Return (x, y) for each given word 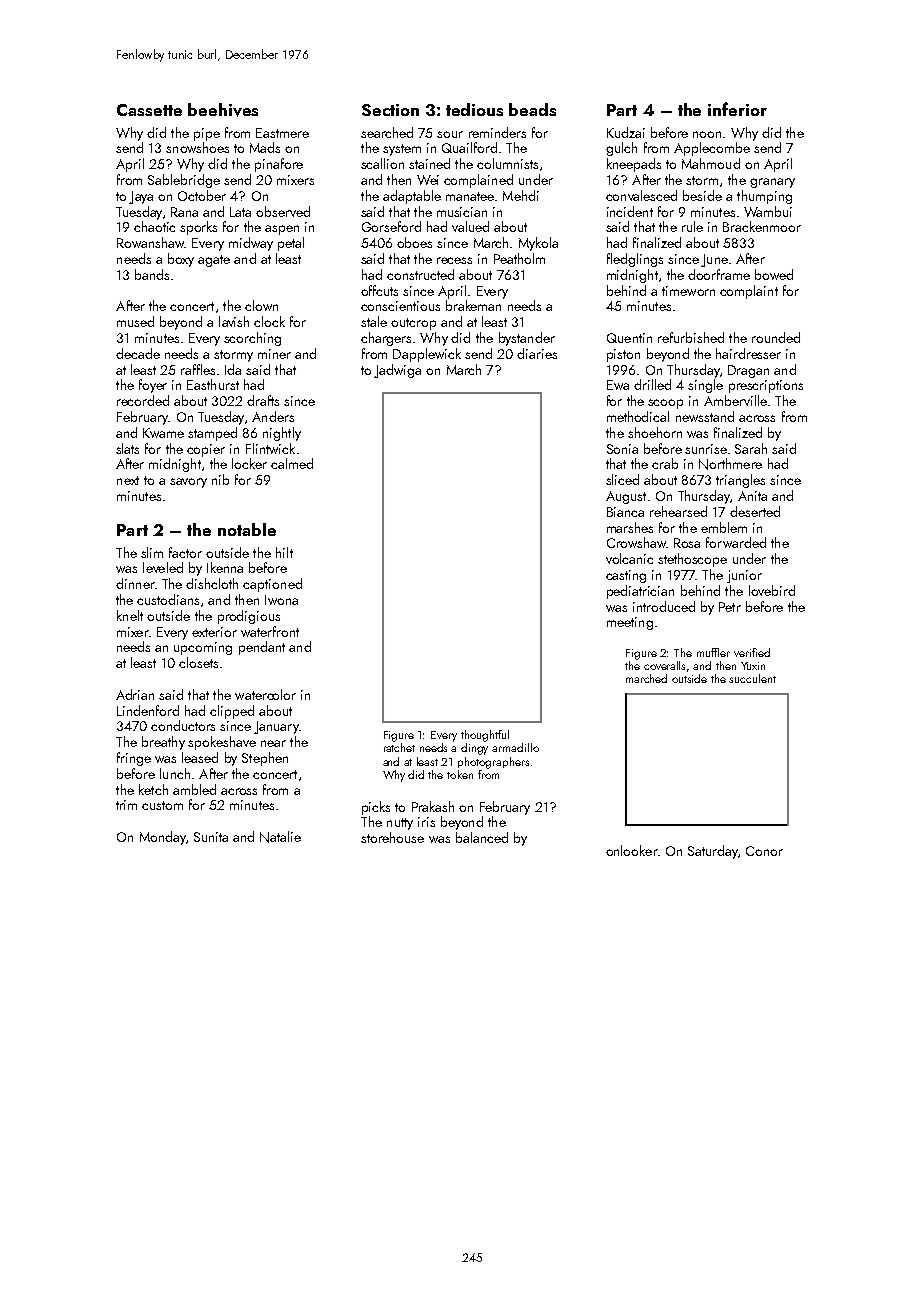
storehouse (392, 837)
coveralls (664, 665)
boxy (181, 260)
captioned (272, 585)
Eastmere (282, 133)
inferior (737, 109)
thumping (764, 197)
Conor (764, 851)
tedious (474, 109)
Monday (163, 838)
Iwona (281, 600)
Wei (428, 180)
